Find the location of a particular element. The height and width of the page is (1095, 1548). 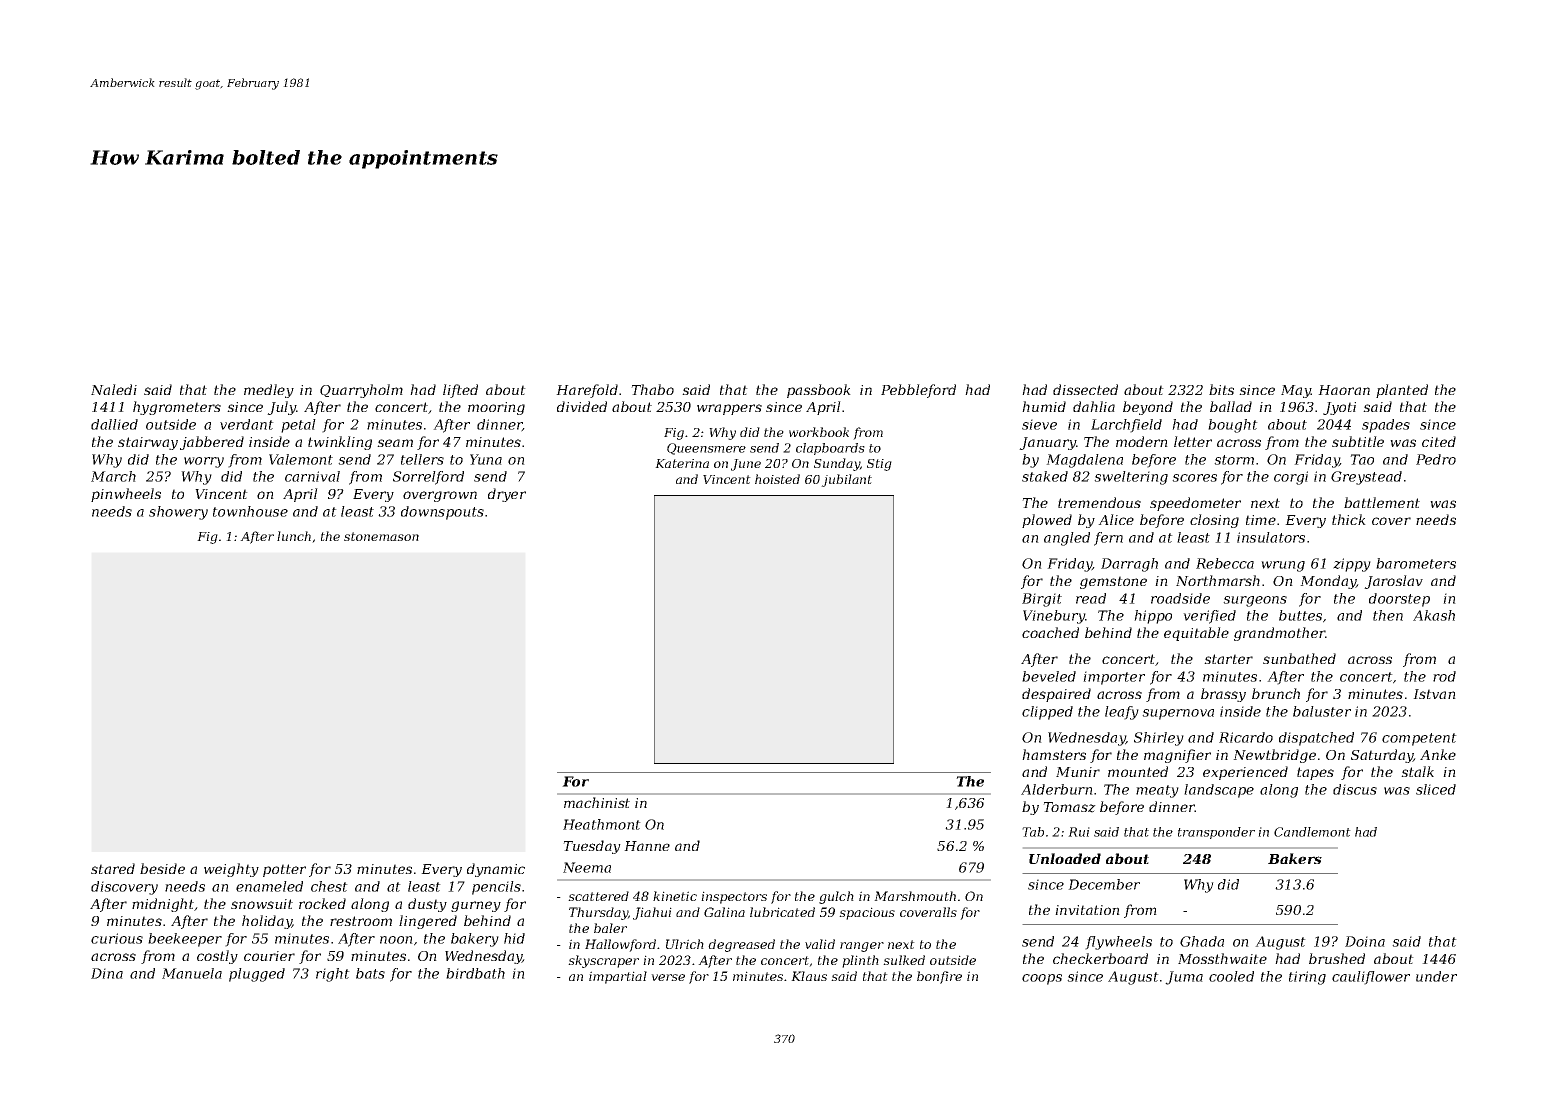

medley is located at coordinates (269, 391).
